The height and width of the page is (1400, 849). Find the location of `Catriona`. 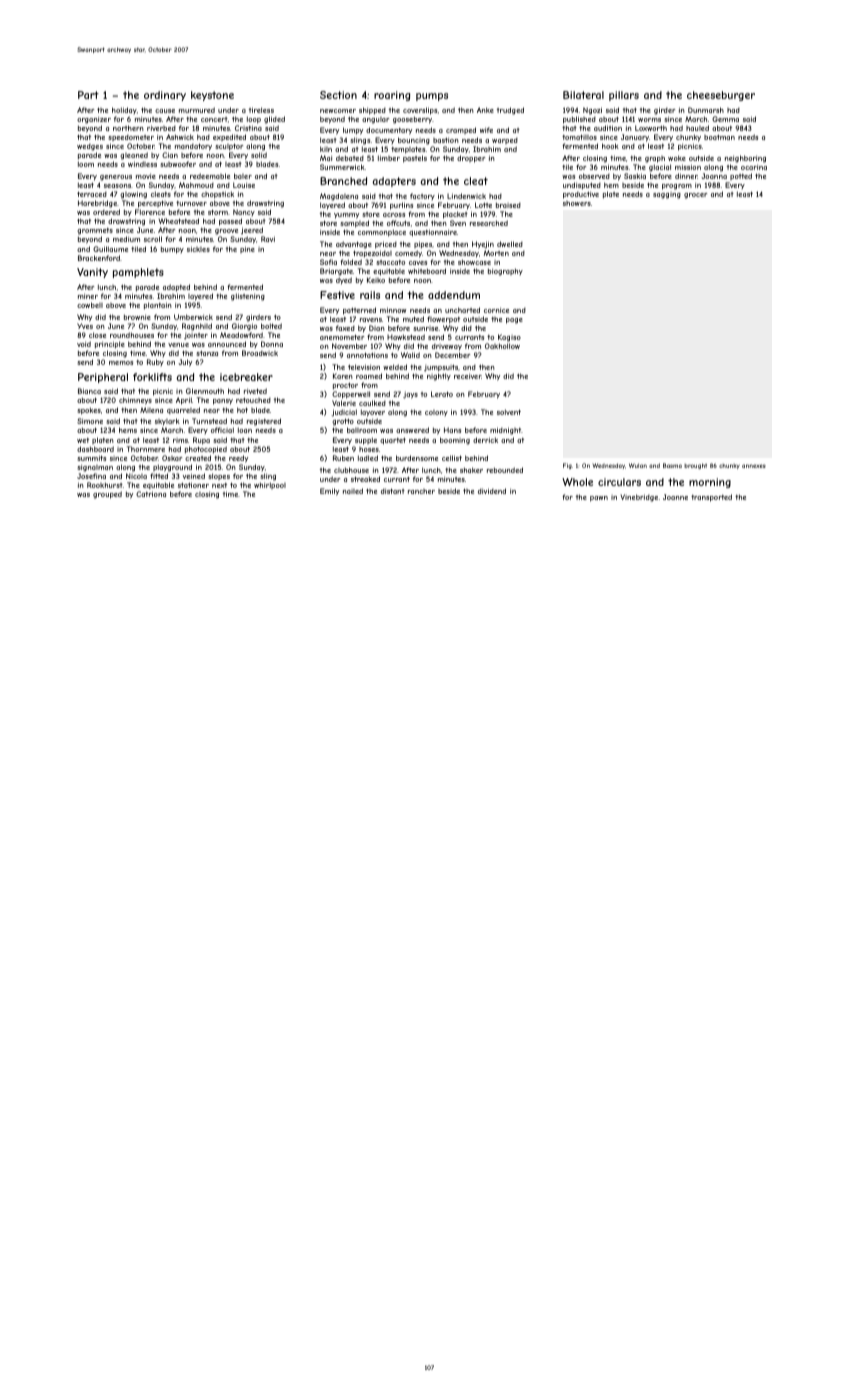

Catriona is located at coordinates (151, 494).
